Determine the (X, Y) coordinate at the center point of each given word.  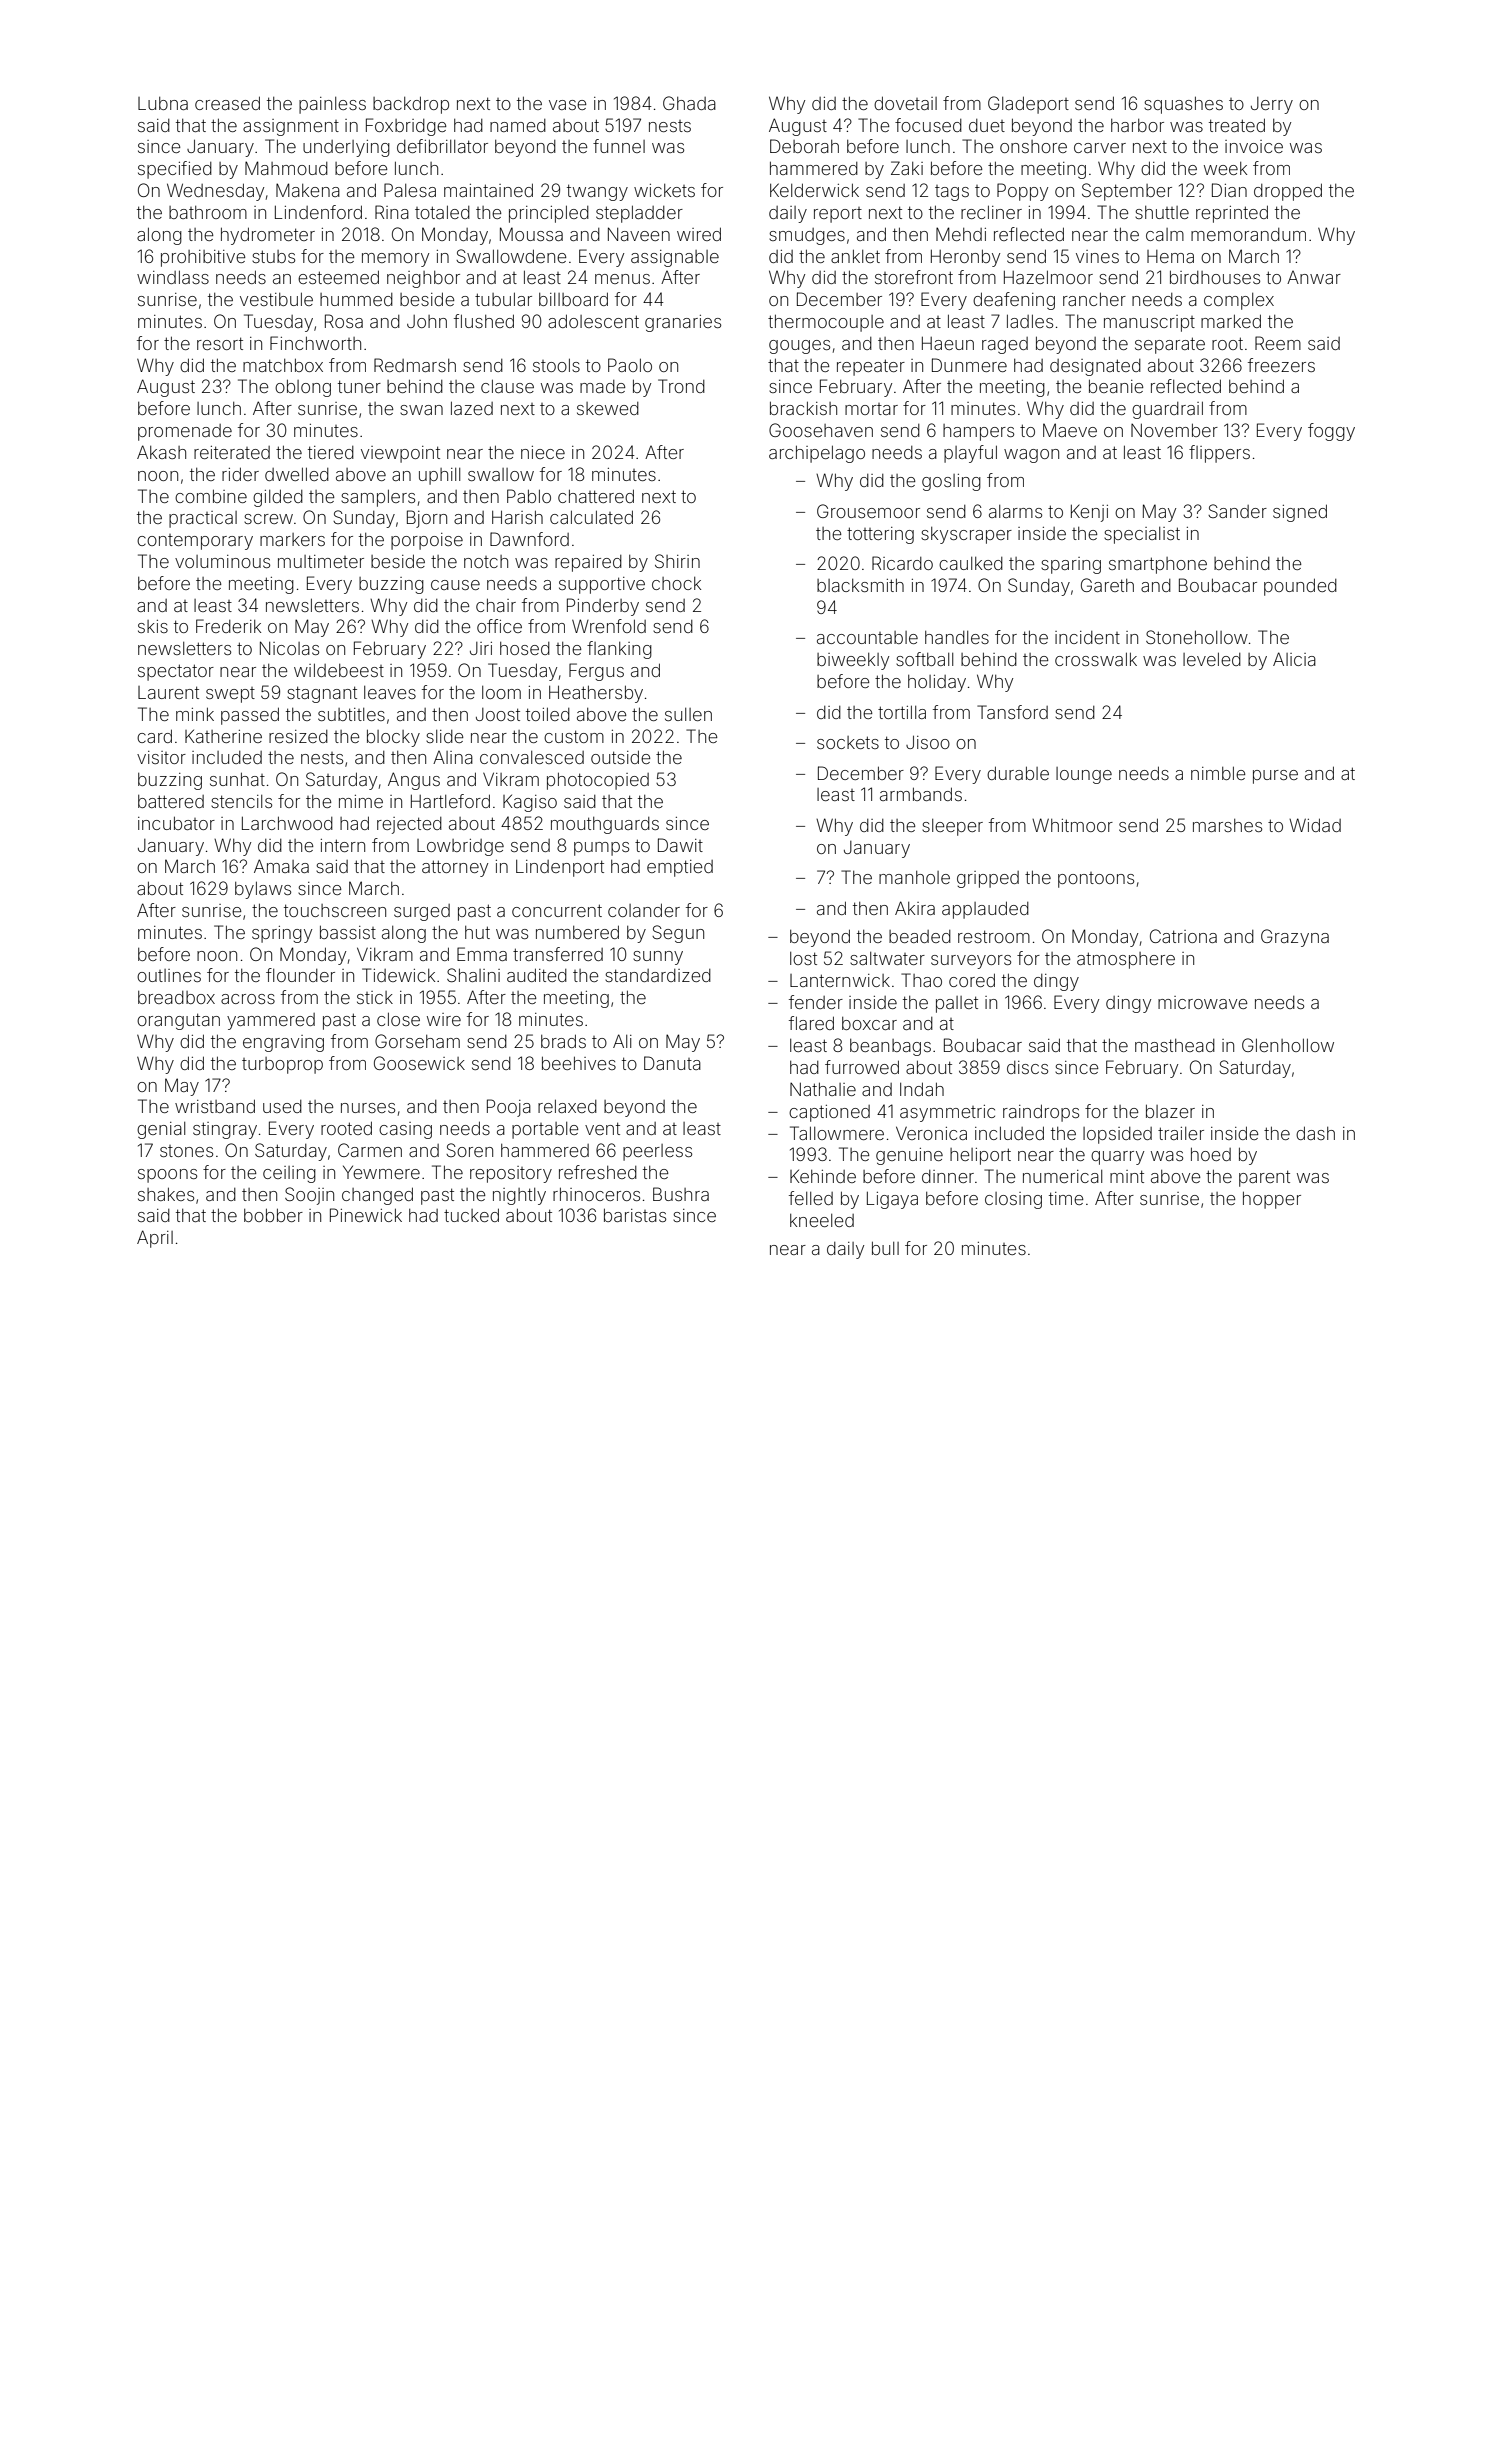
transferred (558, 954)
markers (292, 539)
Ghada (689, 103)
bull (885, 1248)
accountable (867, 637)
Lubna (163, 103)
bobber (273, 1215)
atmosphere (1126, 960)
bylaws (263, 890)
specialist (1142, 535)
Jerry (1272, 105)
